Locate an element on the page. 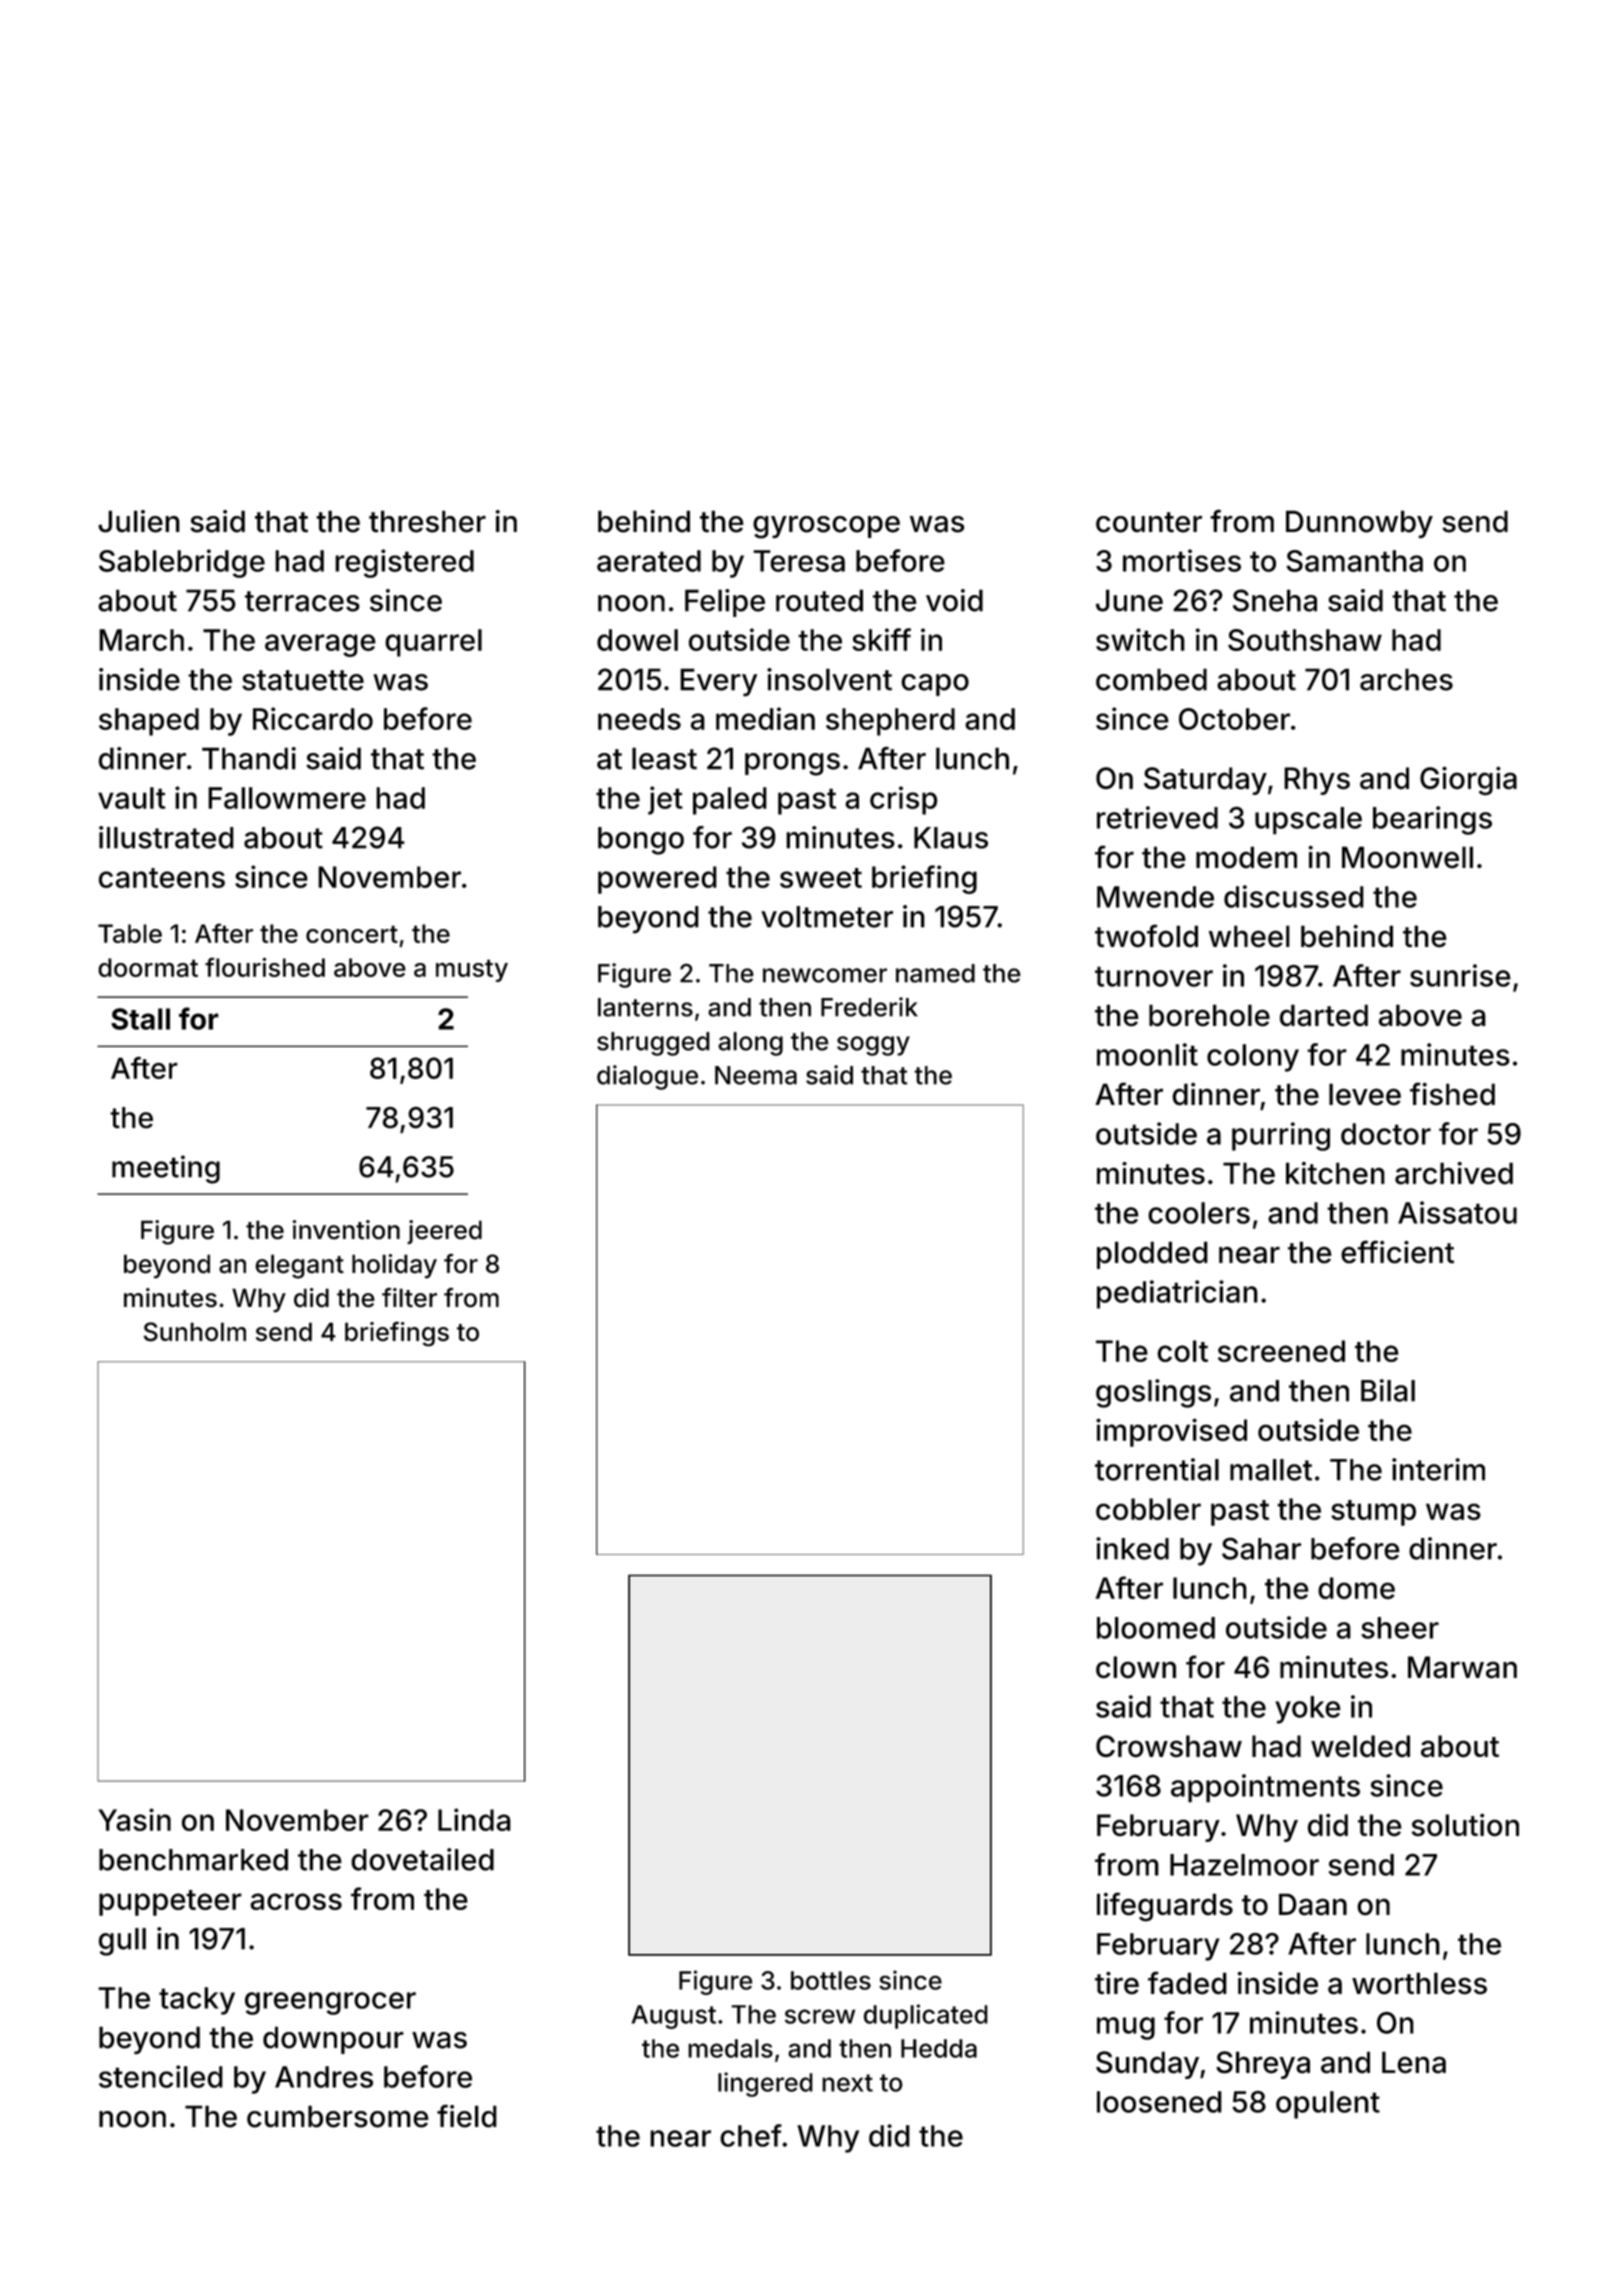 Image resolution: width=1620 pixels, height=2292 pixels. field is located at coordinates (467, 2116).
